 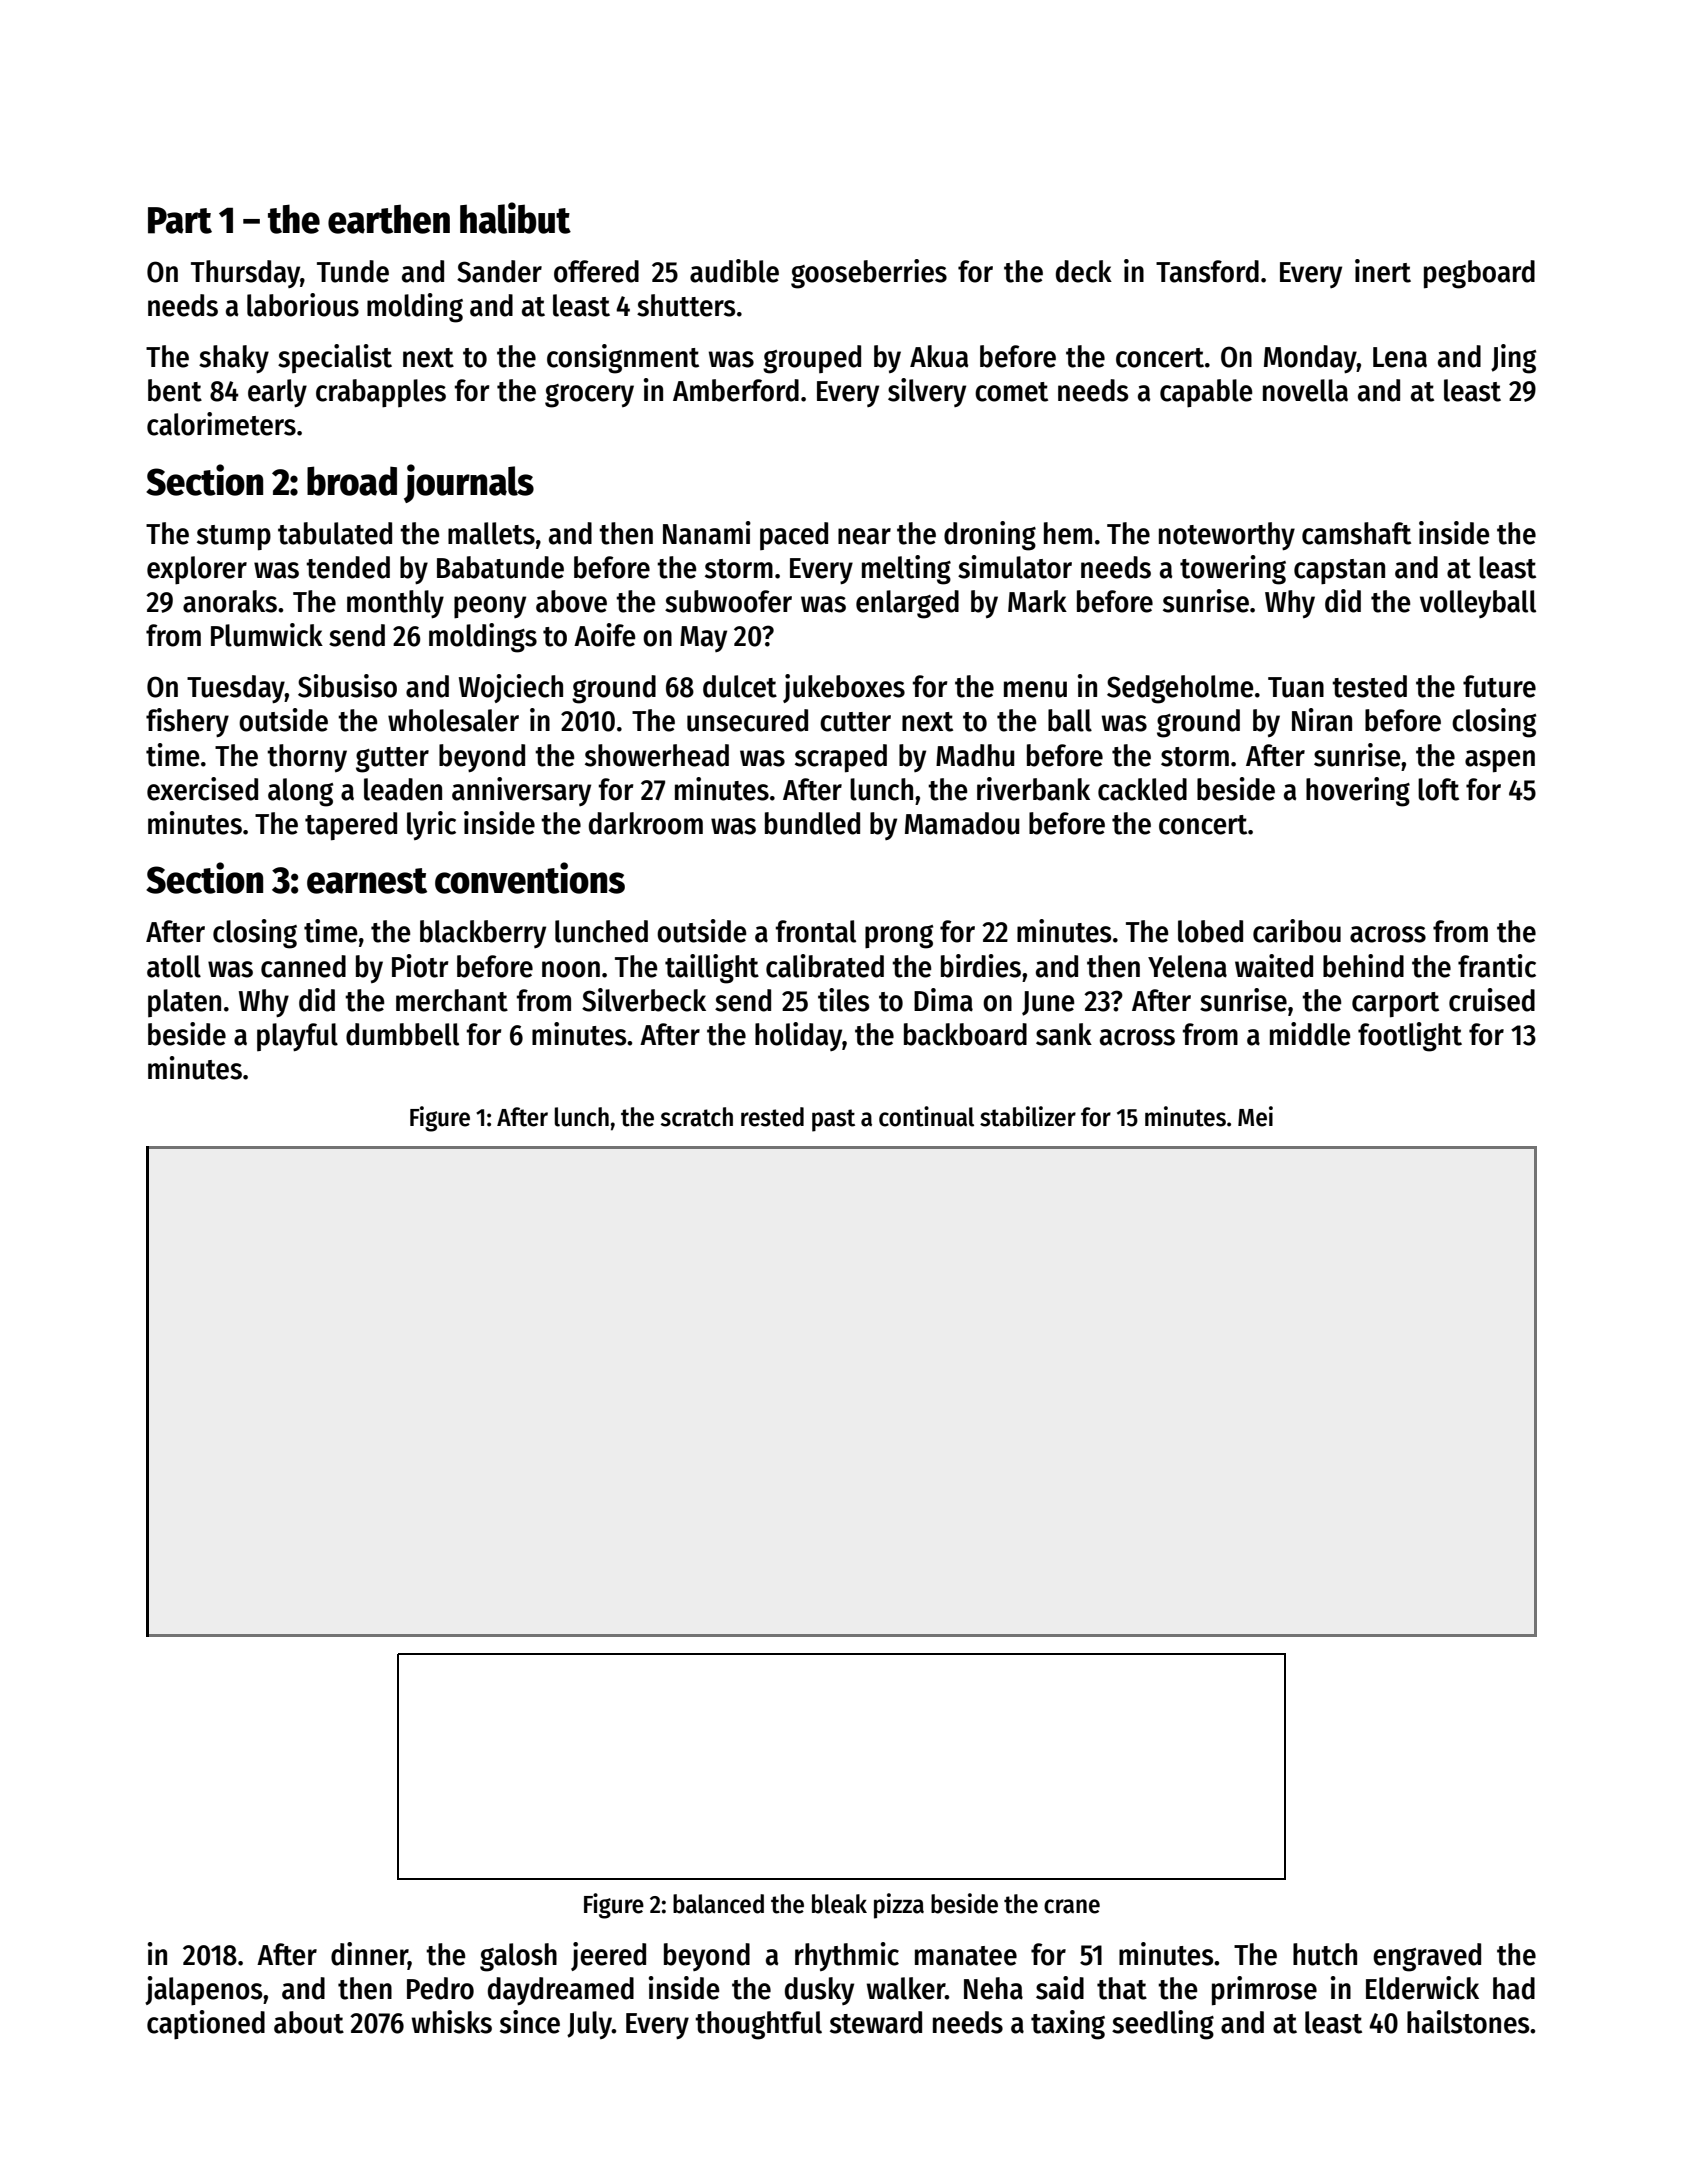 I want to click on galosh, so click(x=518, y=1957).
